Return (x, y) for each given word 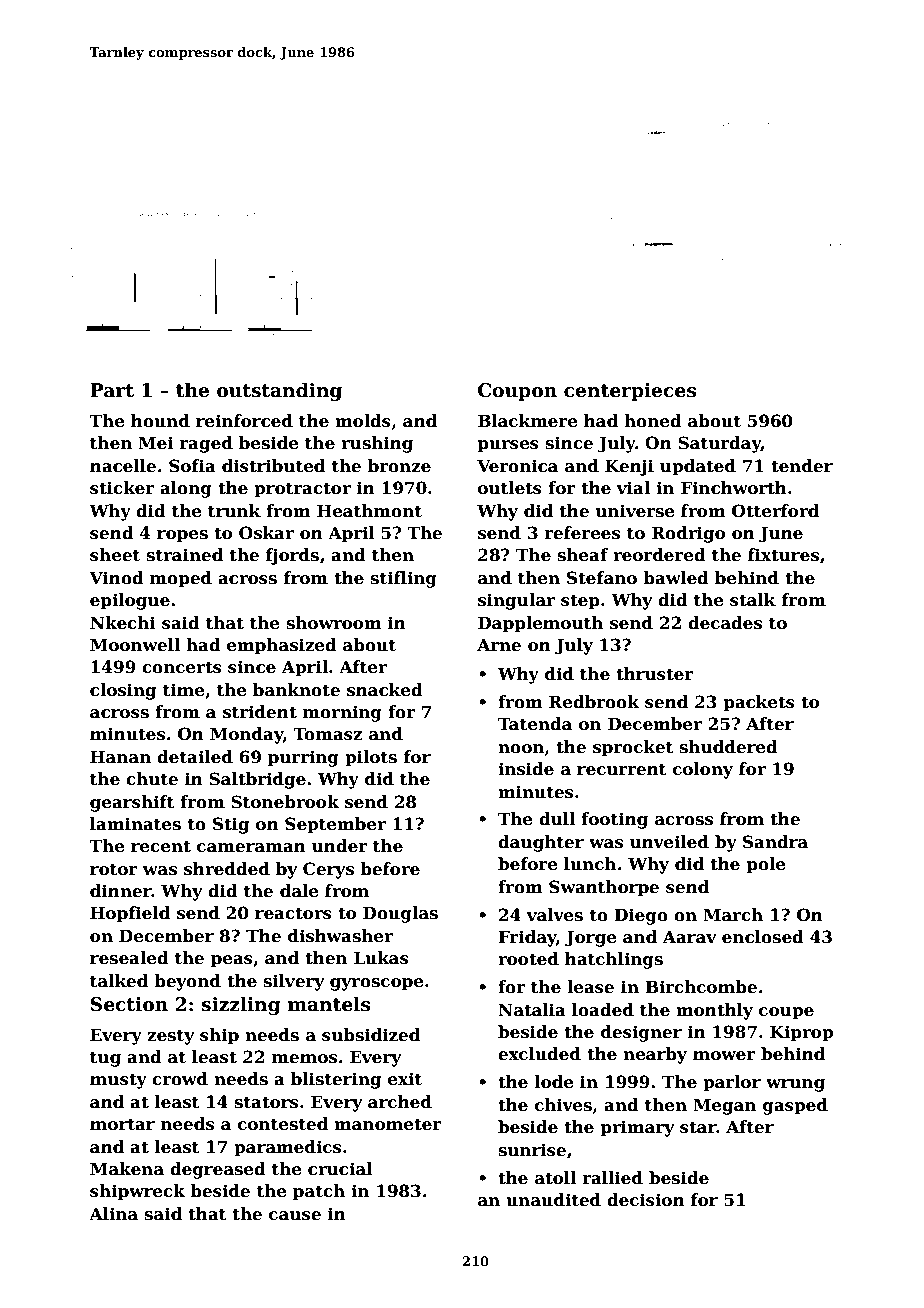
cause (295, 1216)
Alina (113, 1214)
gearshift (132, 803)
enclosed (763, 937)
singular (516, 601)
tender (802, 466)
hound (160, 421)
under (340, 846)
